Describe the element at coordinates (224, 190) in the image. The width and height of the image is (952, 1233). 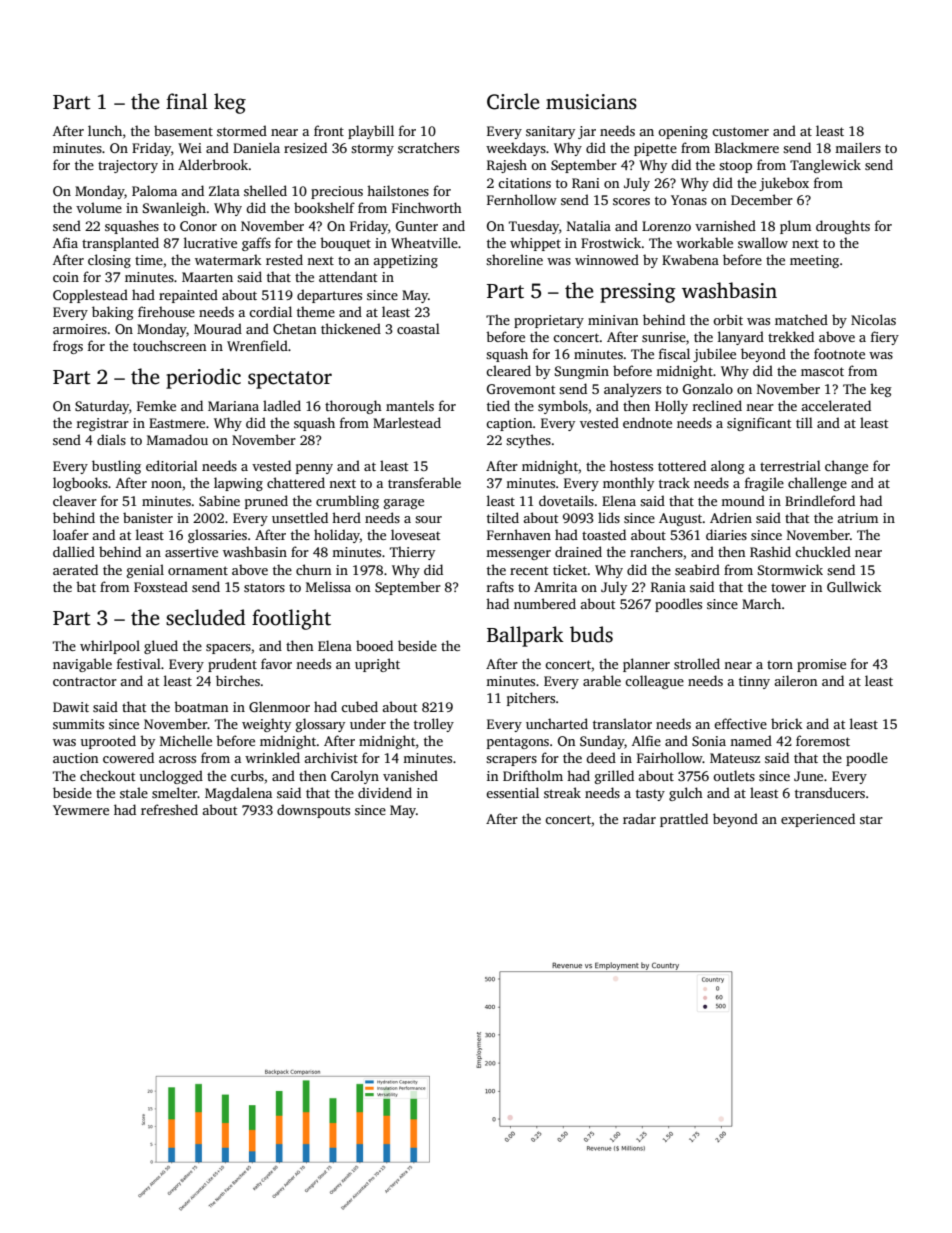
I see `Zlata` at that location.
